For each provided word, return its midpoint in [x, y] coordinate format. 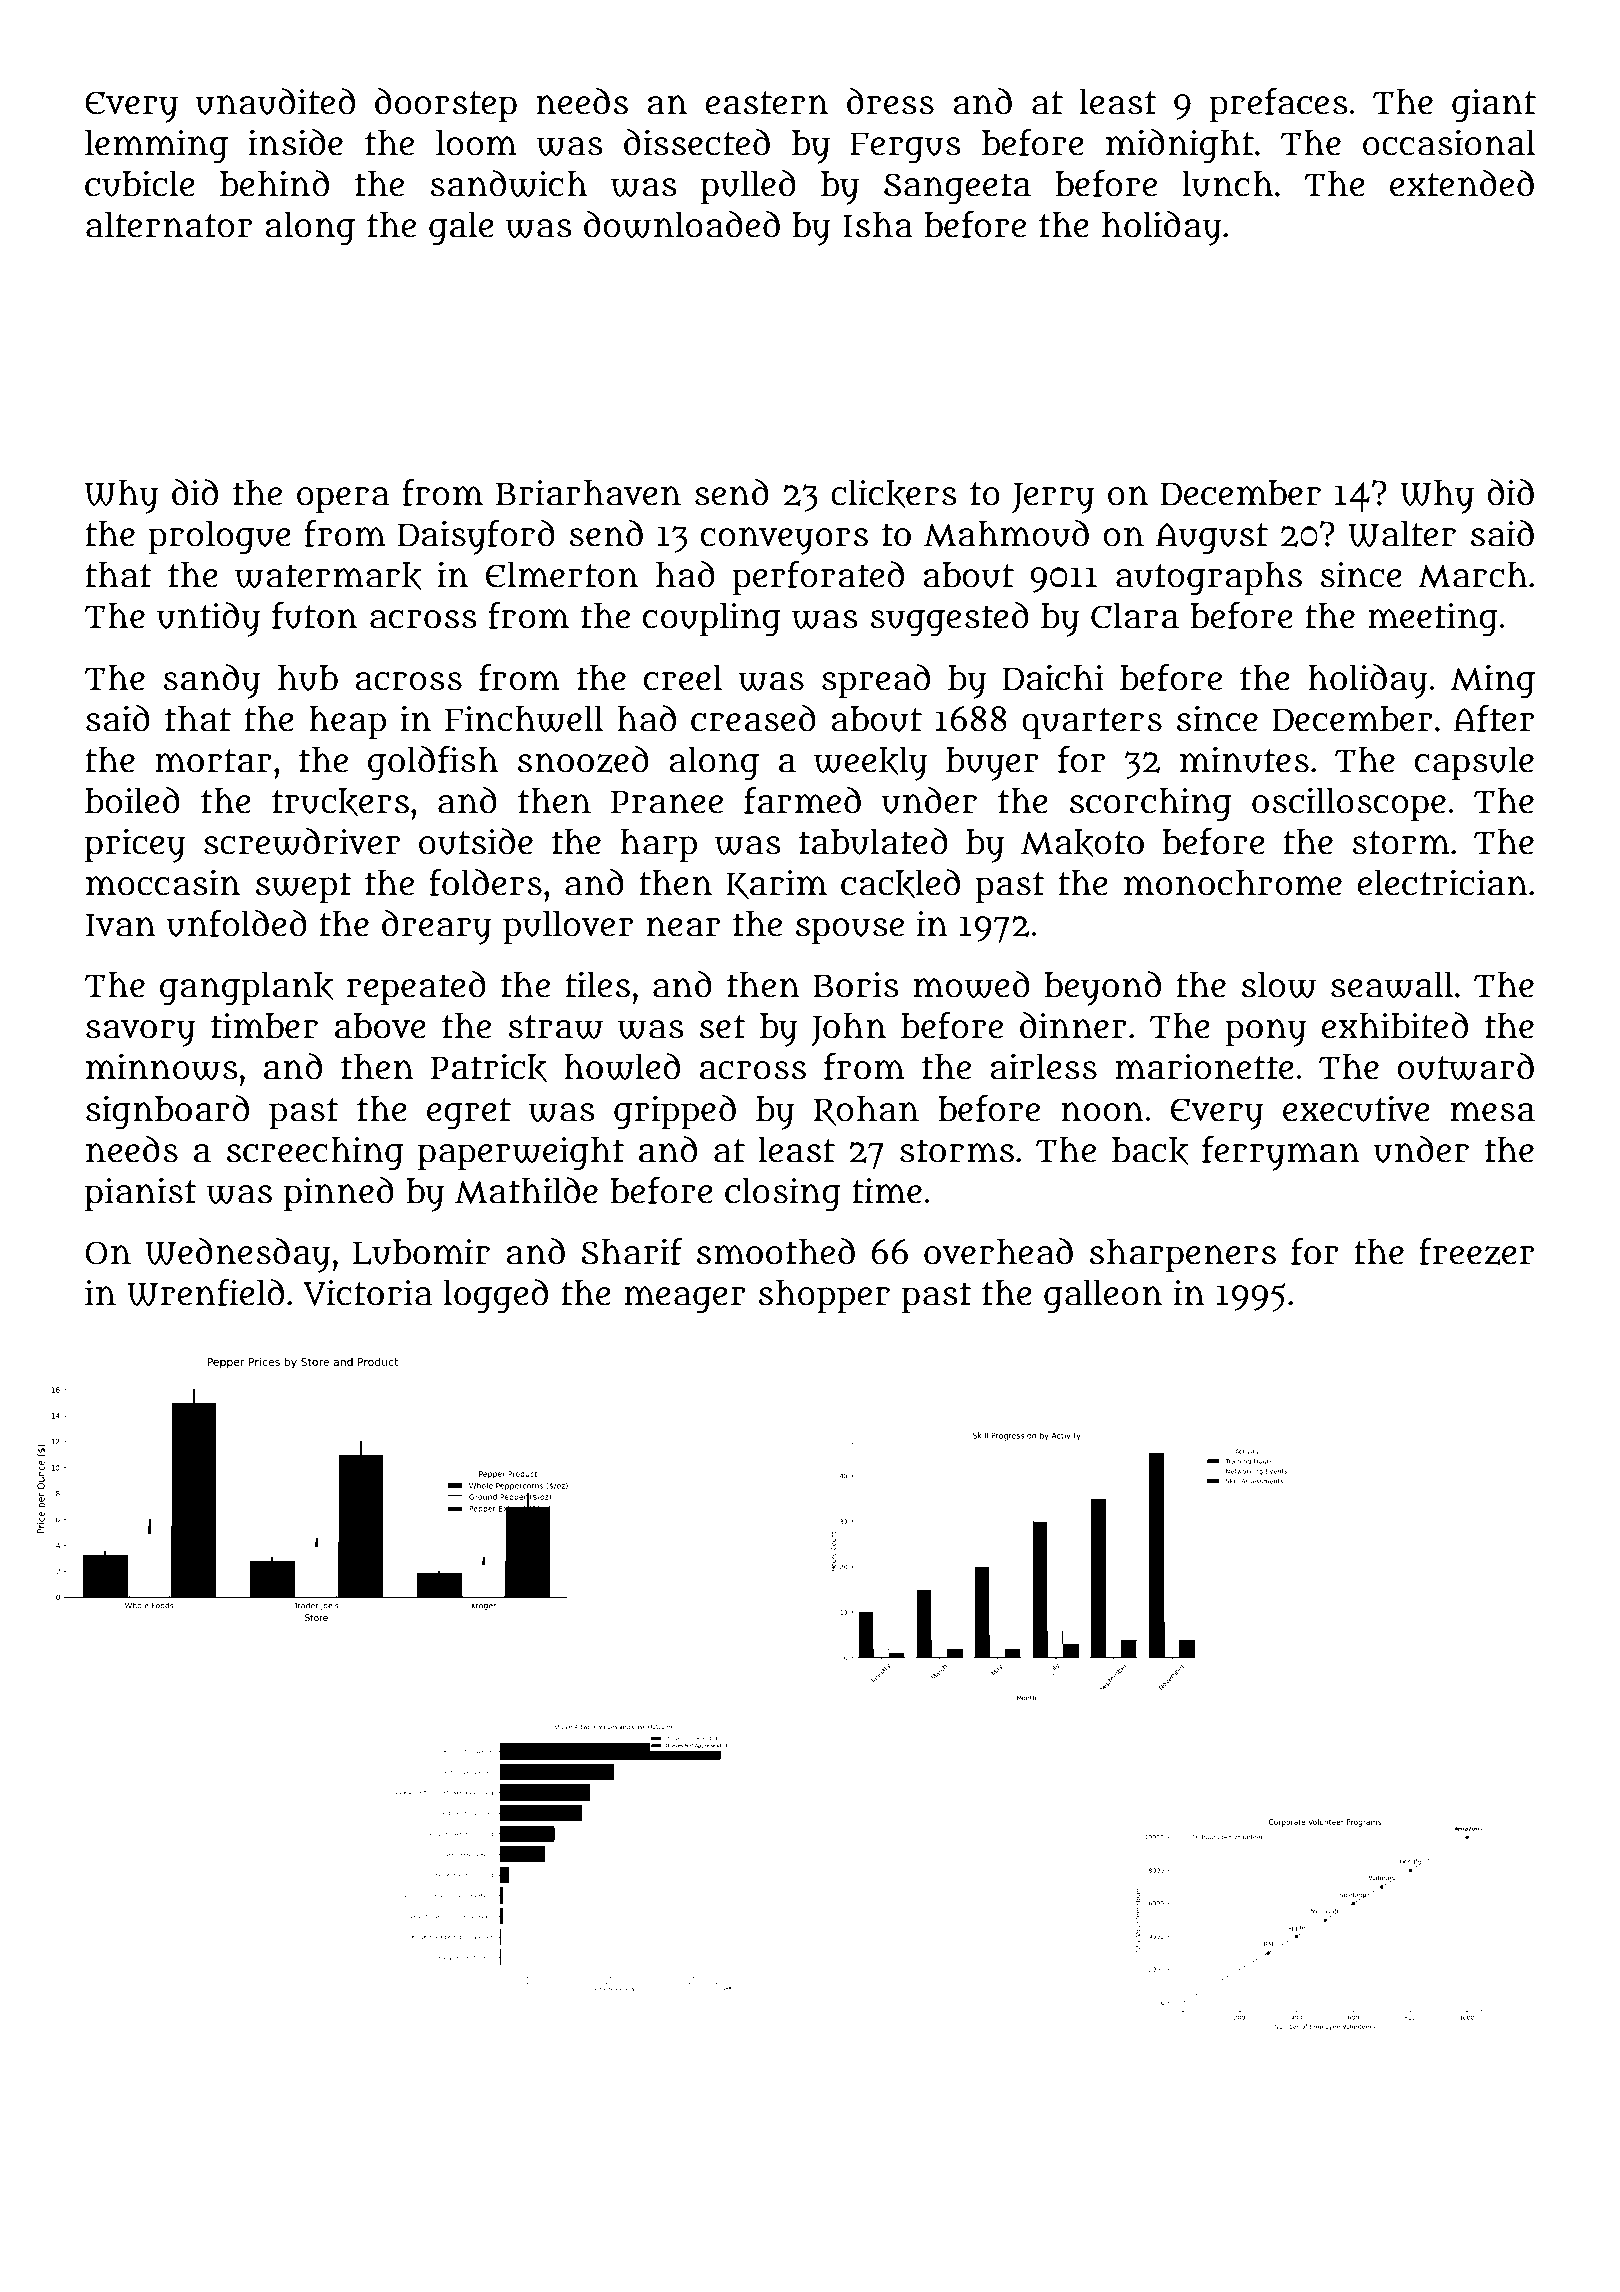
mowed [972, 984]
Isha [878, 224]
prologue [219, 537]
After [1494, 718]
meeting [1433, 619]
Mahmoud [1006, 533]
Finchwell [524, 718]
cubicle [140, 183]
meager [685, 1300]
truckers [340, 802]
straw [555, 1027]
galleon [1103, 1296]
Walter [1402, 533]
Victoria [367, 1292]
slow [1279, 984]
